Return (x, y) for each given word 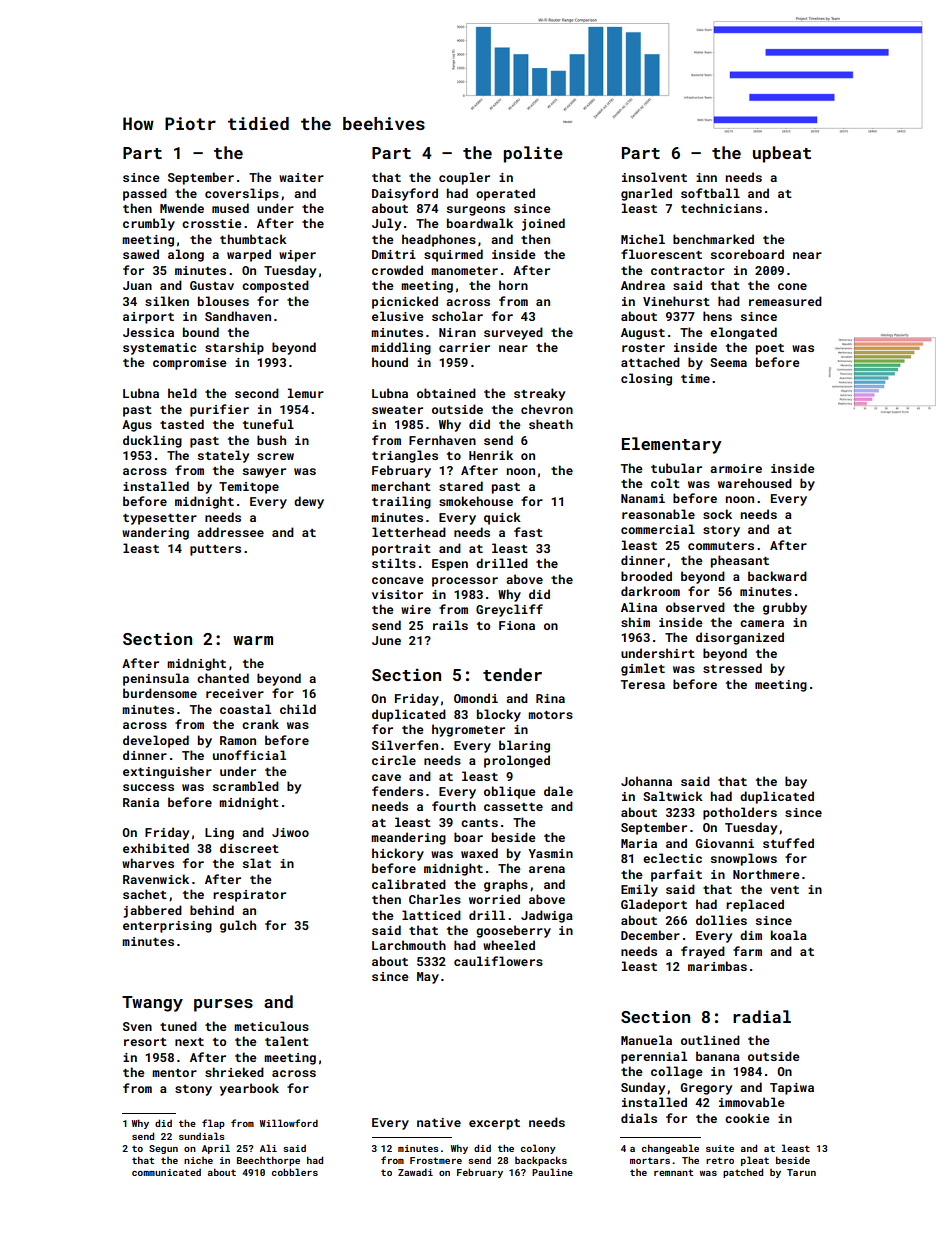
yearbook (249, 1089)
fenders (397, 791)
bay (796, 782)
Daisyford (405, 194)
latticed (431, 915)
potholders (740, 813)
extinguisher (167, 772)
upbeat (782, 154)
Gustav (212, 285)
